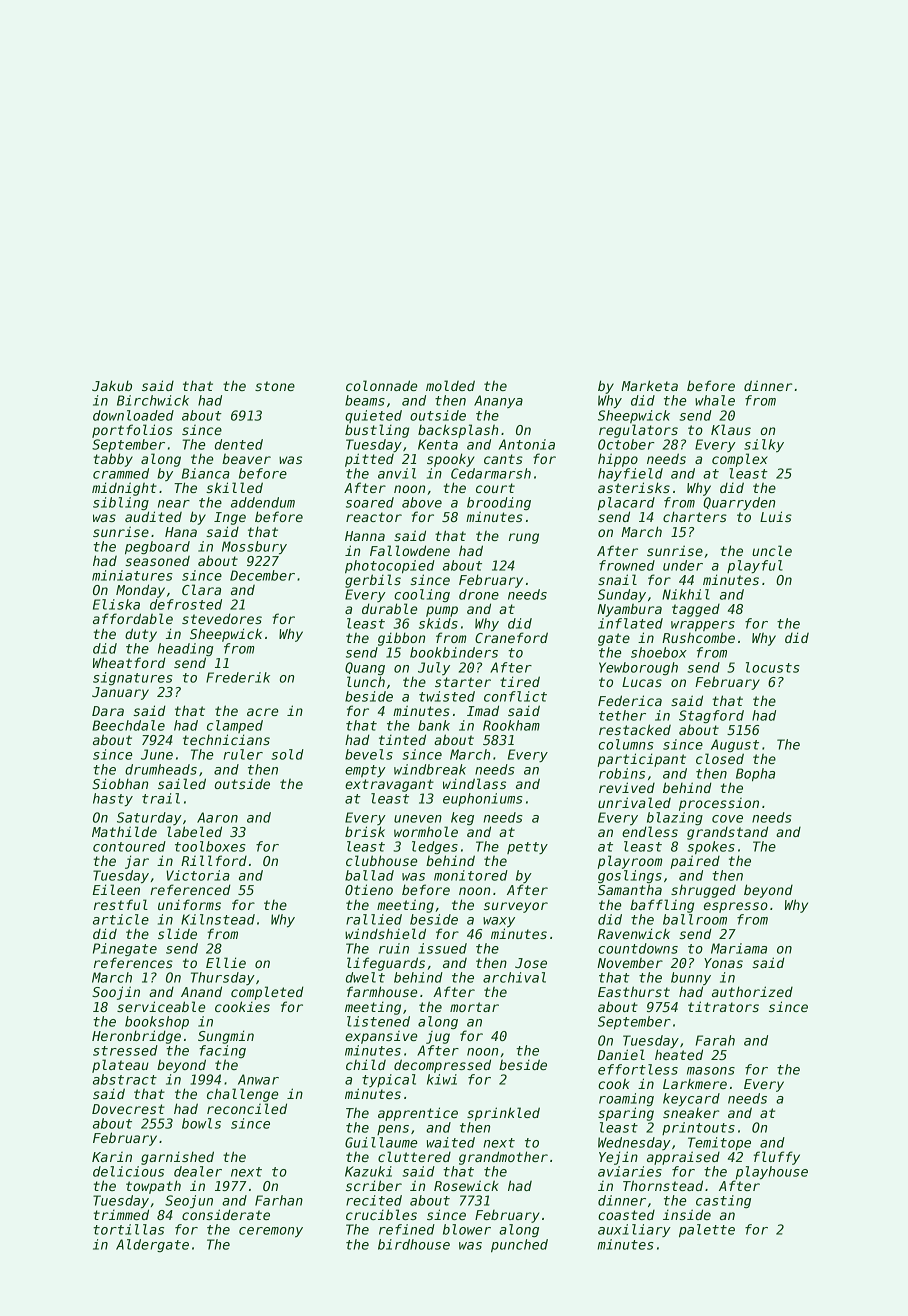  I want to click on facing, so click(222, 1051).
